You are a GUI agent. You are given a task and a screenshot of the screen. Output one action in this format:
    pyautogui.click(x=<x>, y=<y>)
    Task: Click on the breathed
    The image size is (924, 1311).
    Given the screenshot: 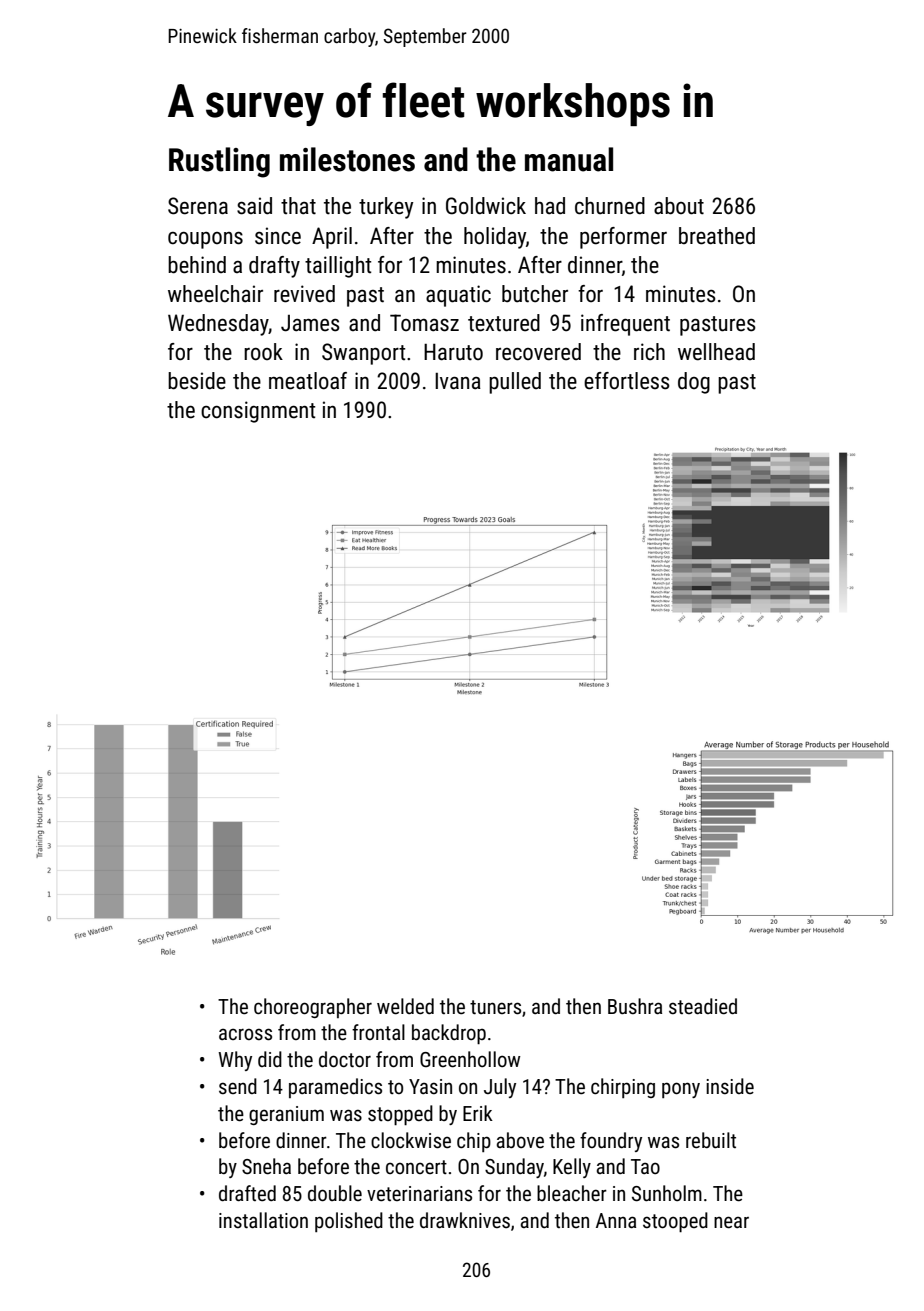 What is the action you would take?
    pyautogui.click(x=717, y=236)
